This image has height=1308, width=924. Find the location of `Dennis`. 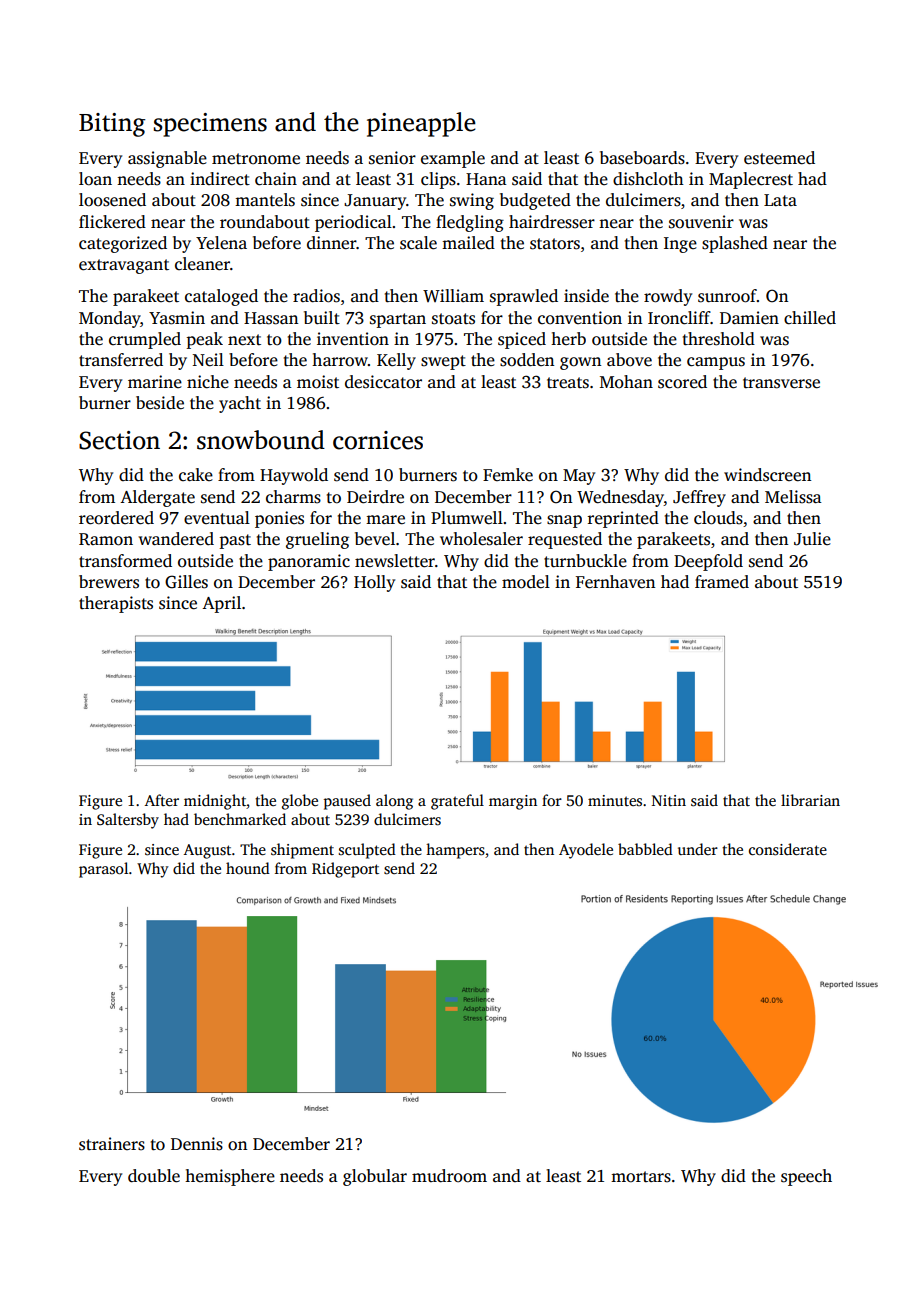

Dennis is located at coordinates (197, 1144).
